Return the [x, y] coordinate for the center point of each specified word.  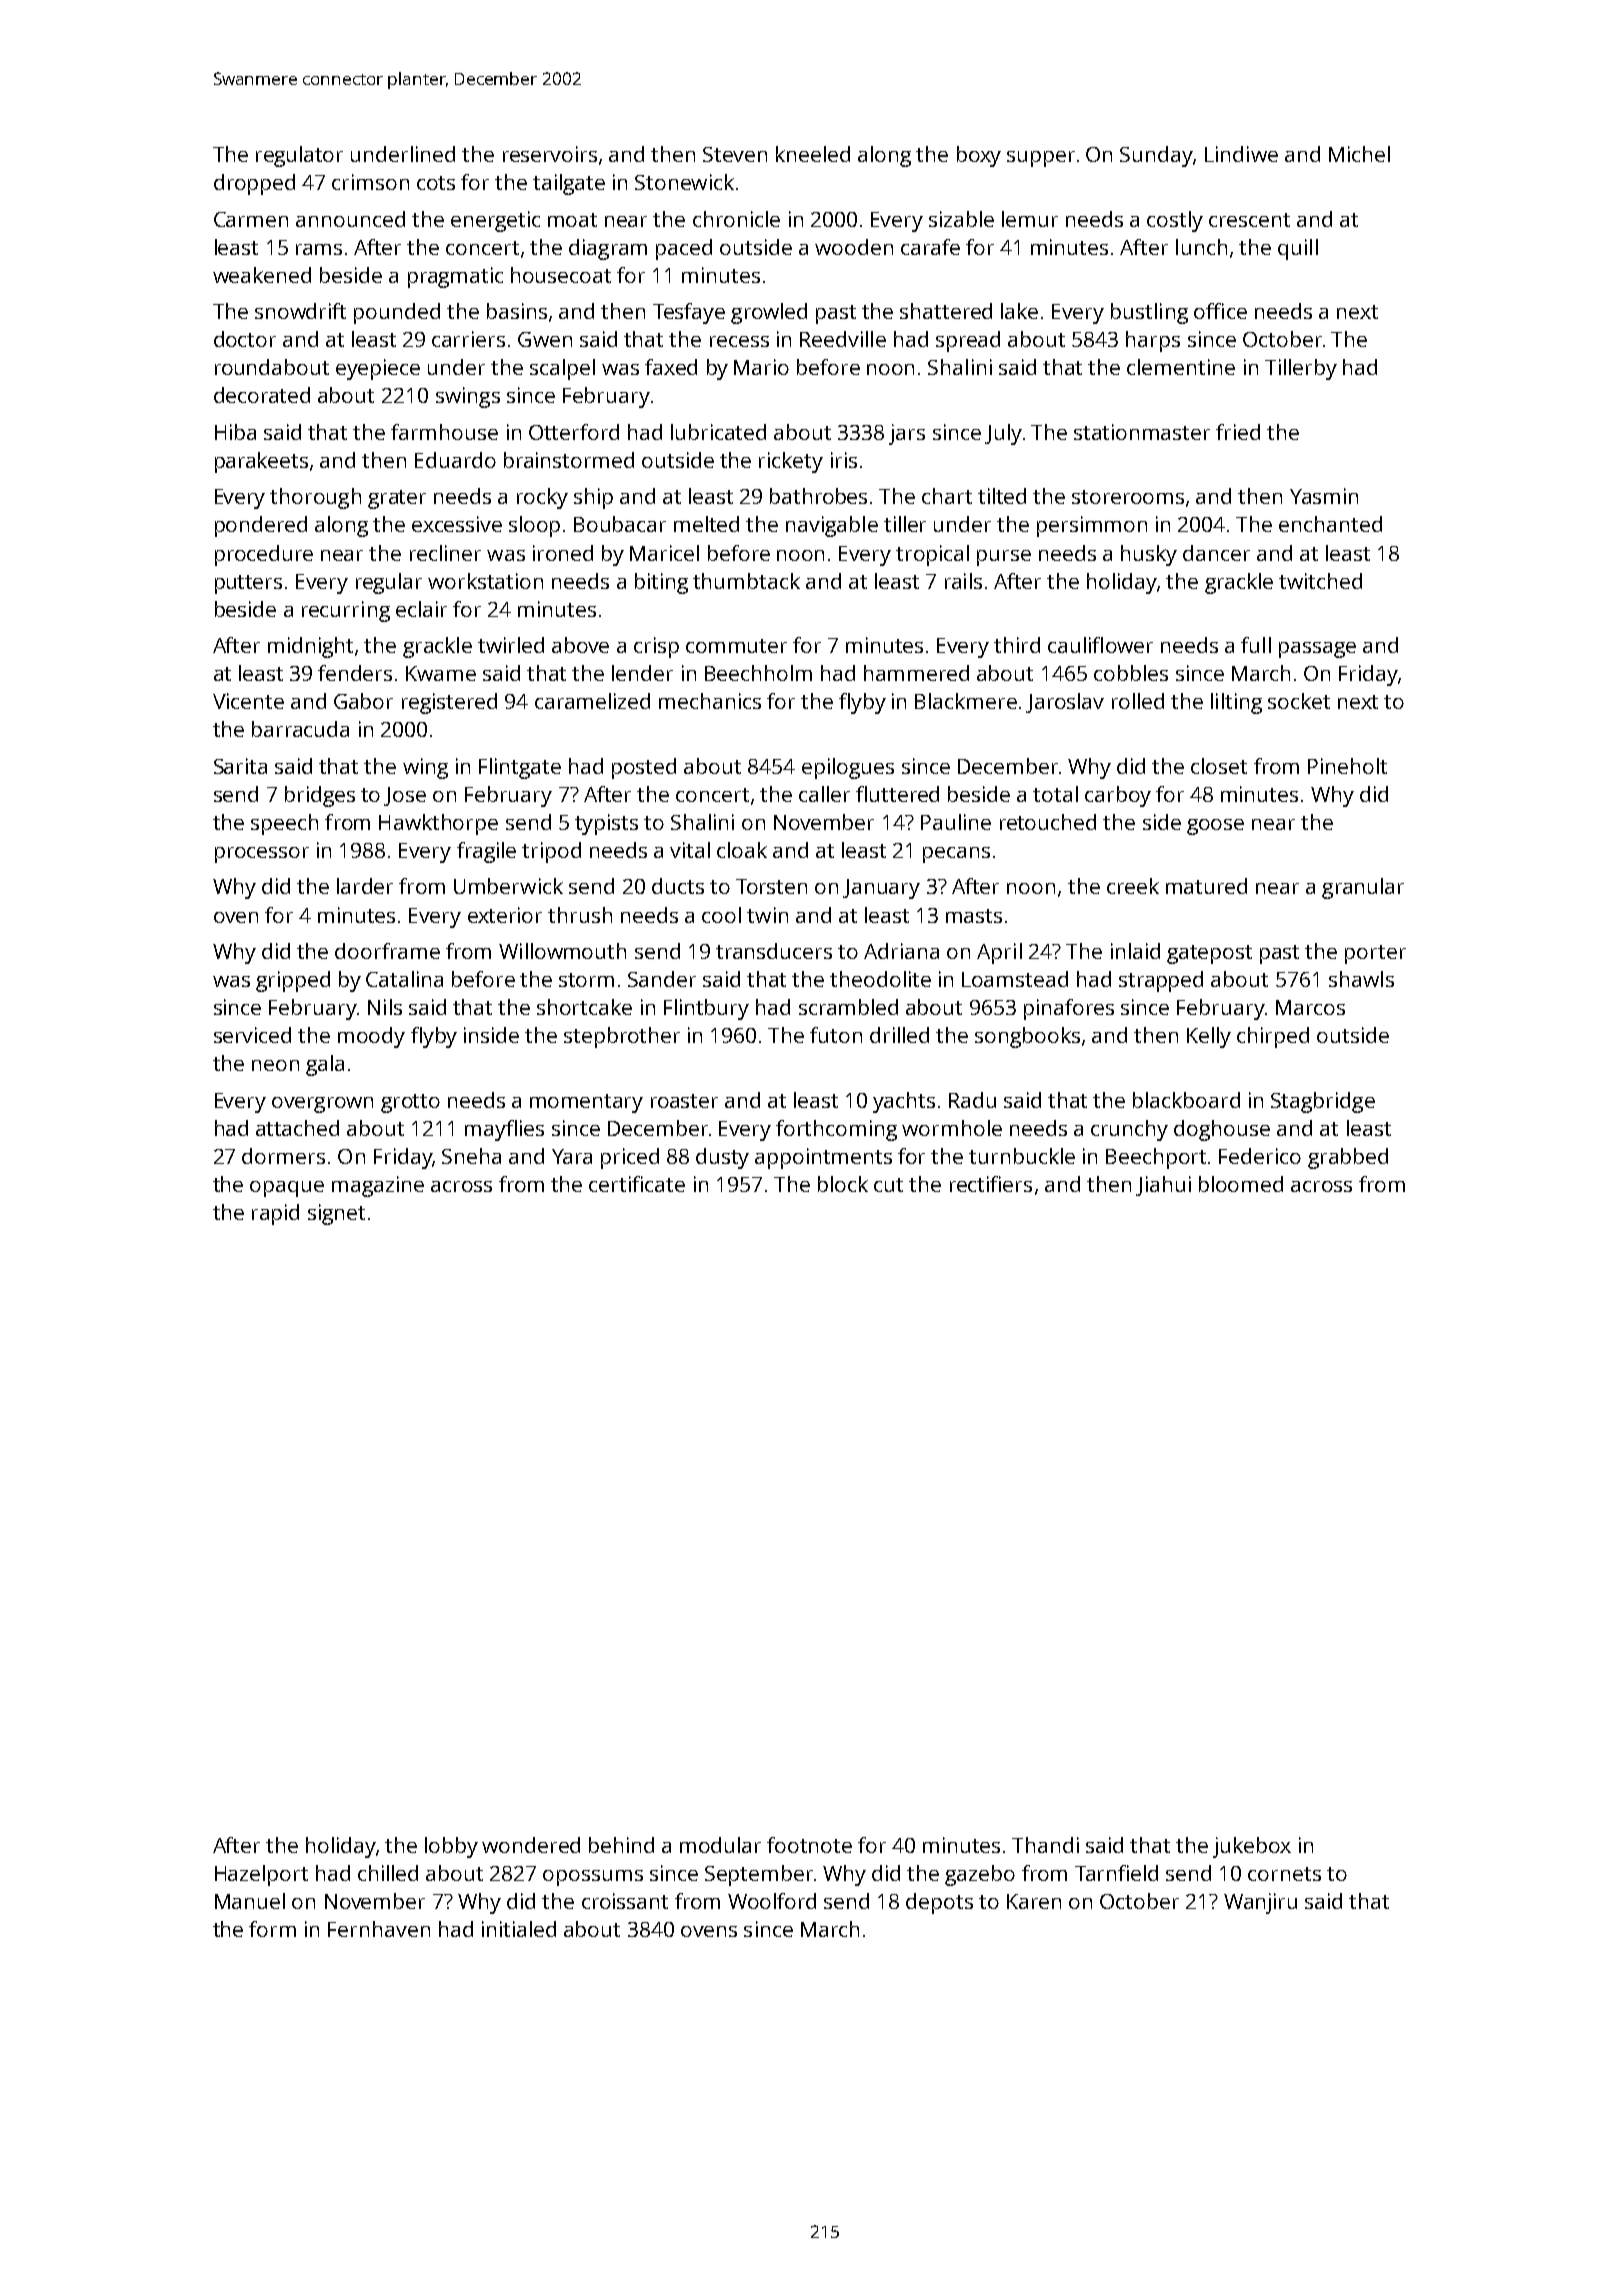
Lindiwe [1241, 154]
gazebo [980, 1875]
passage [1317, 650]
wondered [531, 1845]
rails [963, 581]
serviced [252, 1035]
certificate [637, 1184]
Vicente [248, 701]
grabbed [1348, 1158]
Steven [735, 154]
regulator [299, 156]
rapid [275, 1214]
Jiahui [1163, 1186]
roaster [684, 1101]
